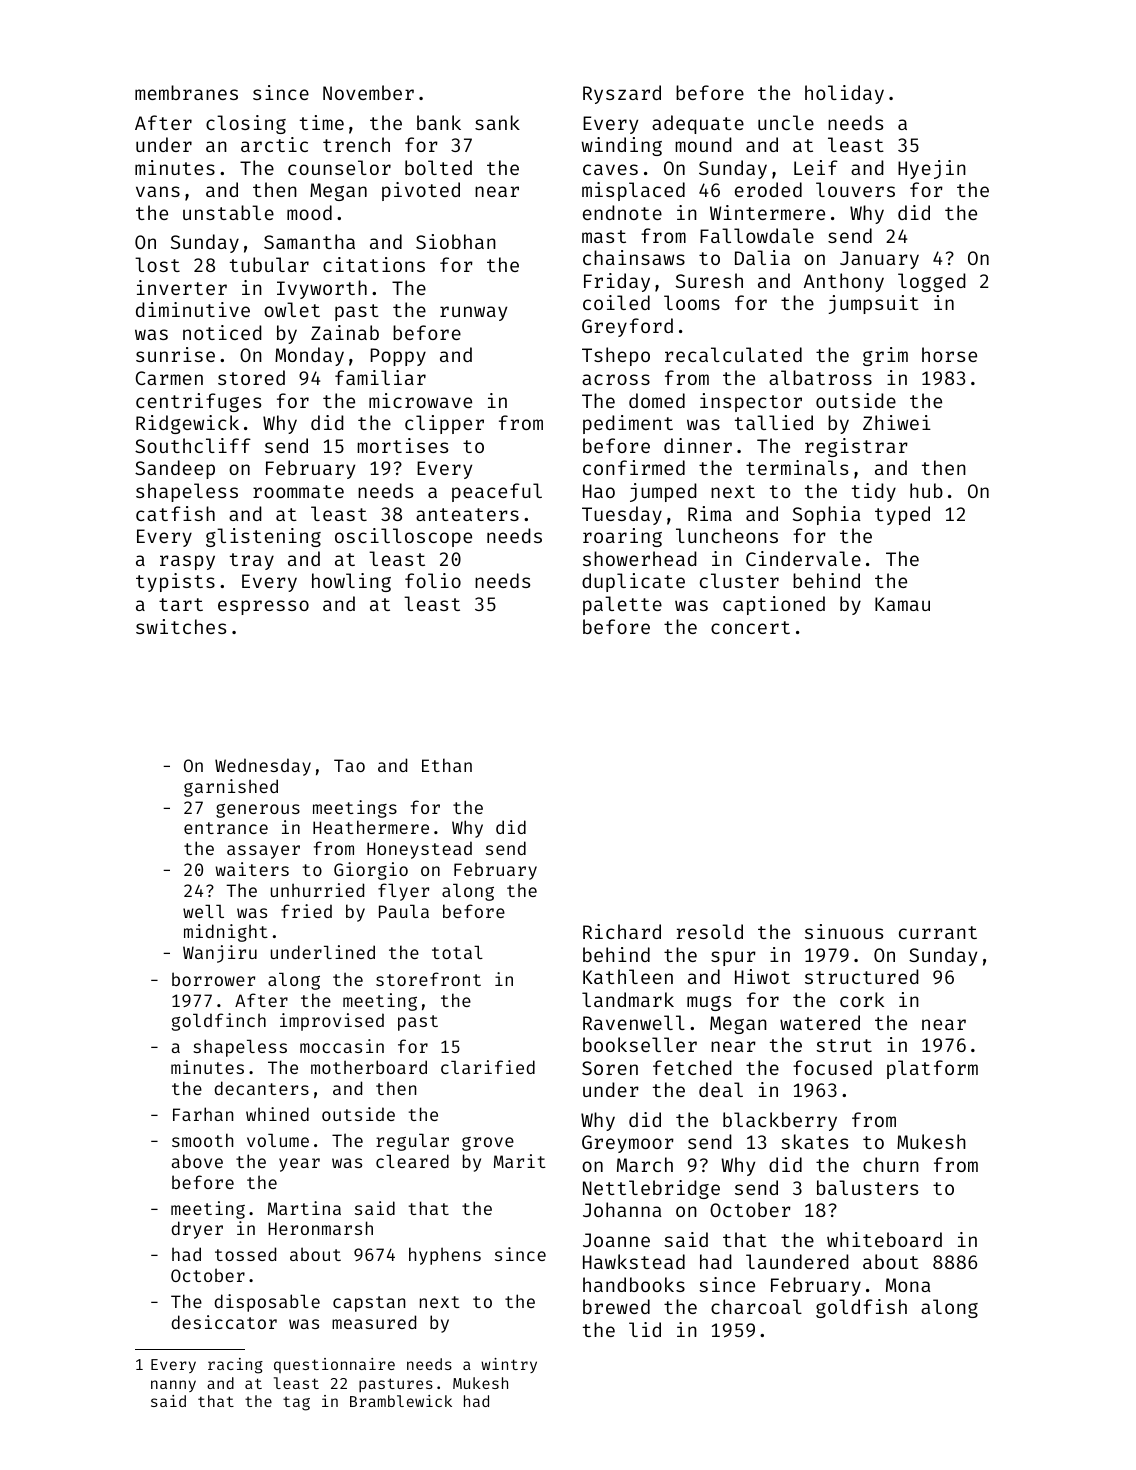  Describe the element at coordinates (844, 1045) in the image. I see `strut` at that location.
